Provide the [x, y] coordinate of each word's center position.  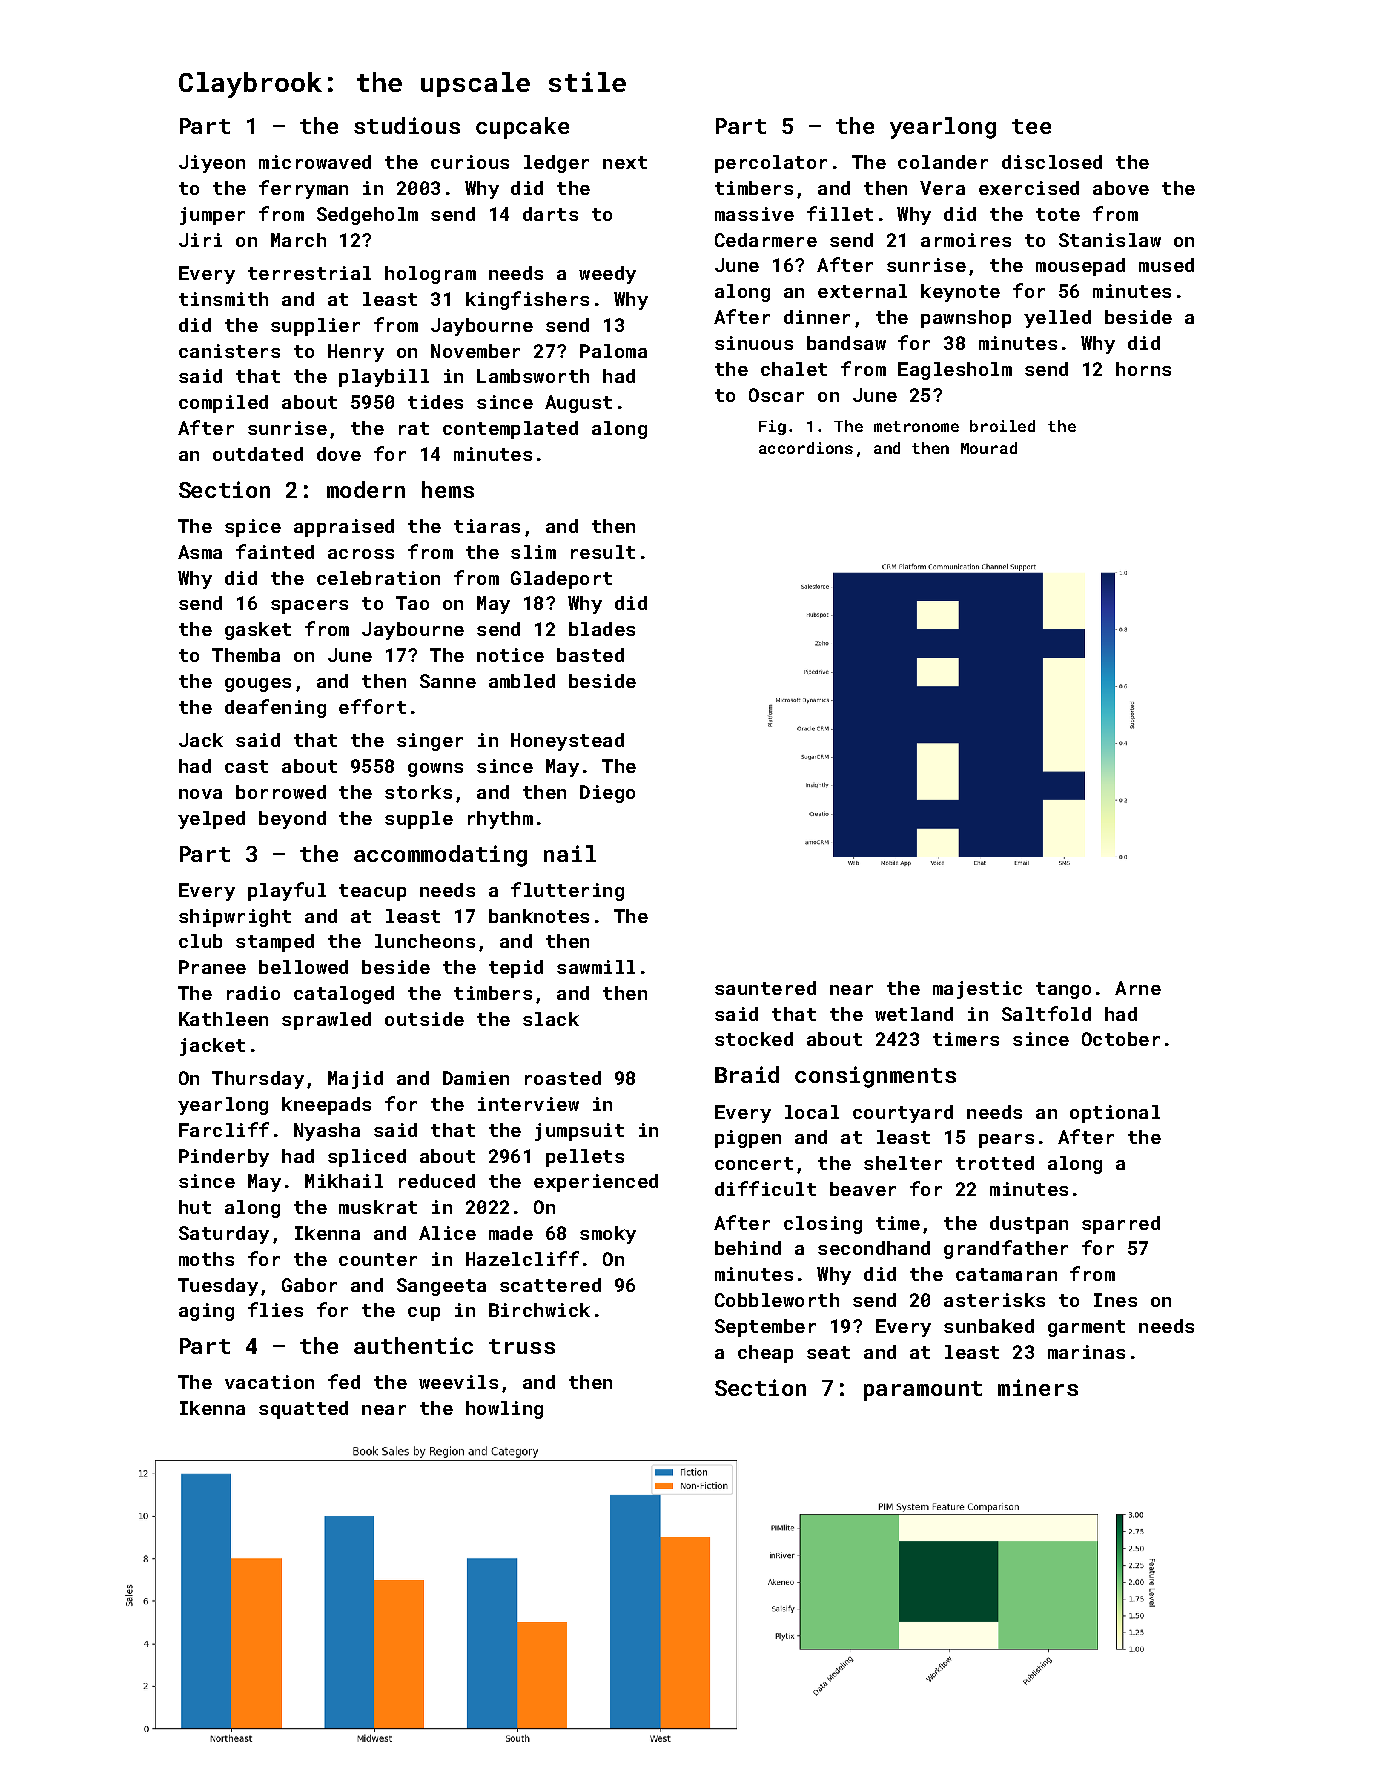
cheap [765, 1354]
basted [590, 655]
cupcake [522, 128]
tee [1031, 126]
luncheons [425, 941]
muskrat [378, 1207]
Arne [1138, 988]
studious [407, 125]
